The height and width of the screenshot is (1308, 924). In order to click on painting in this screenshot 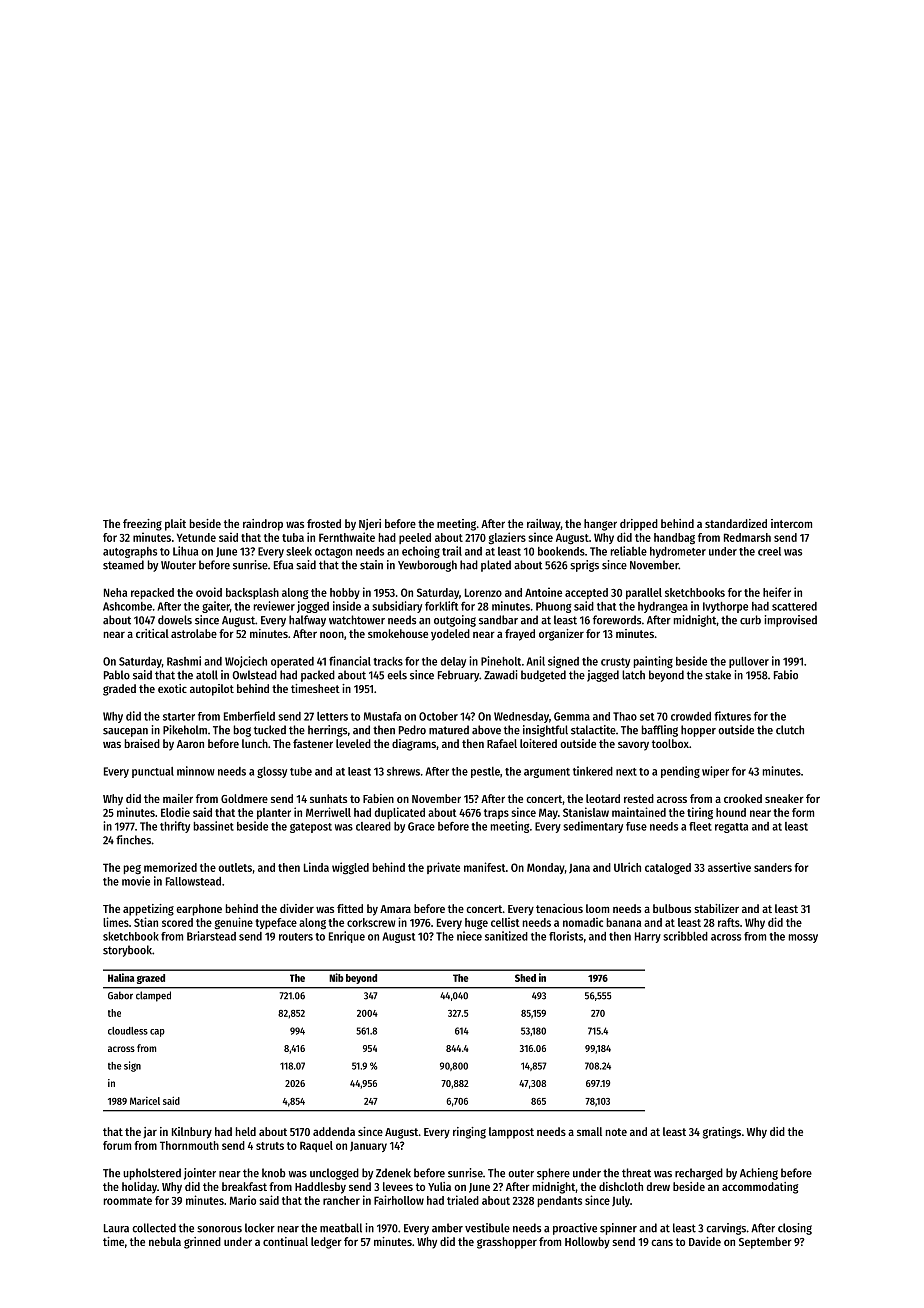, I will do `click(653, 662)`.
